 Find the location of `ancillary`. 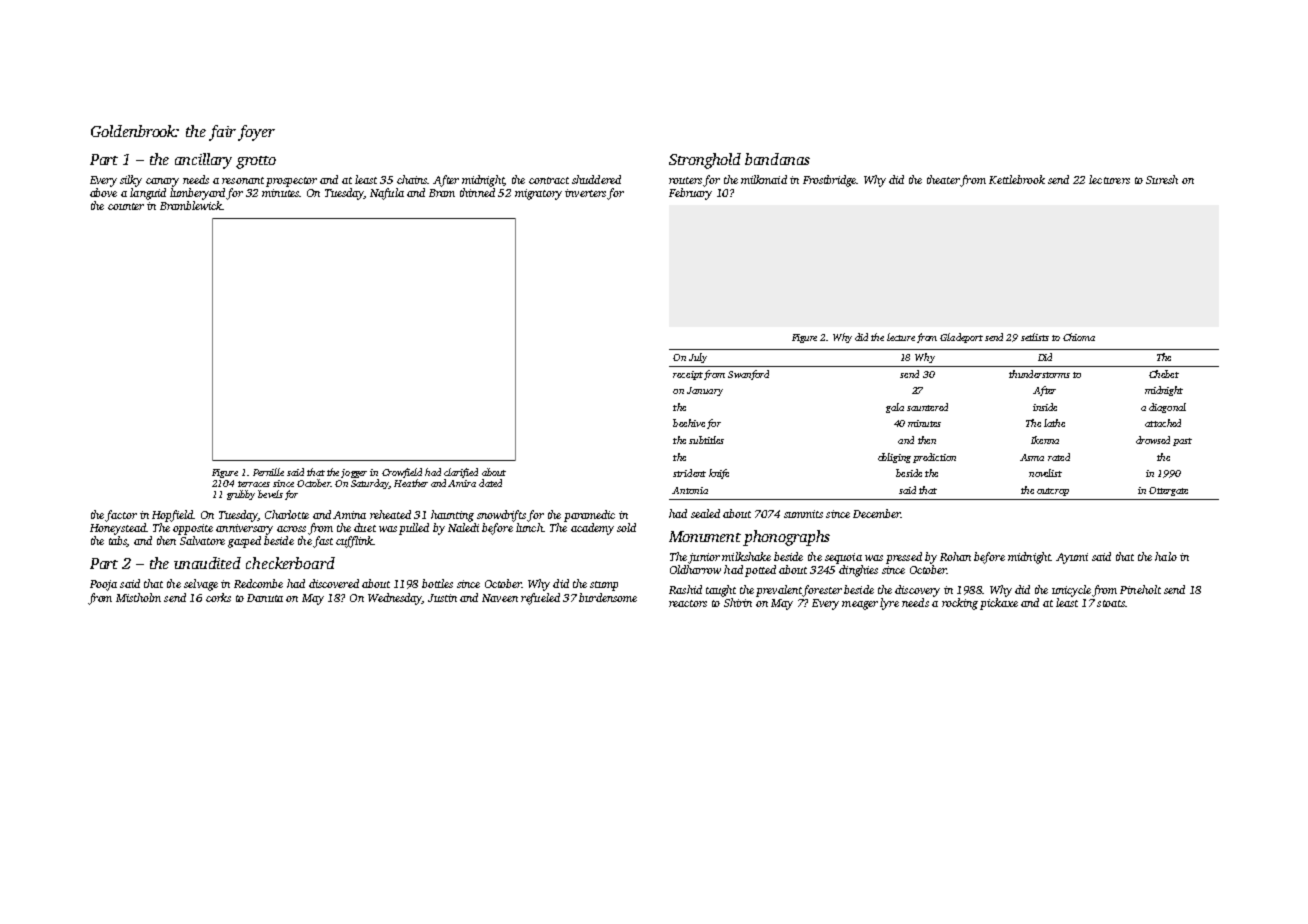

ancillary is located at coordinates (203, 161).
